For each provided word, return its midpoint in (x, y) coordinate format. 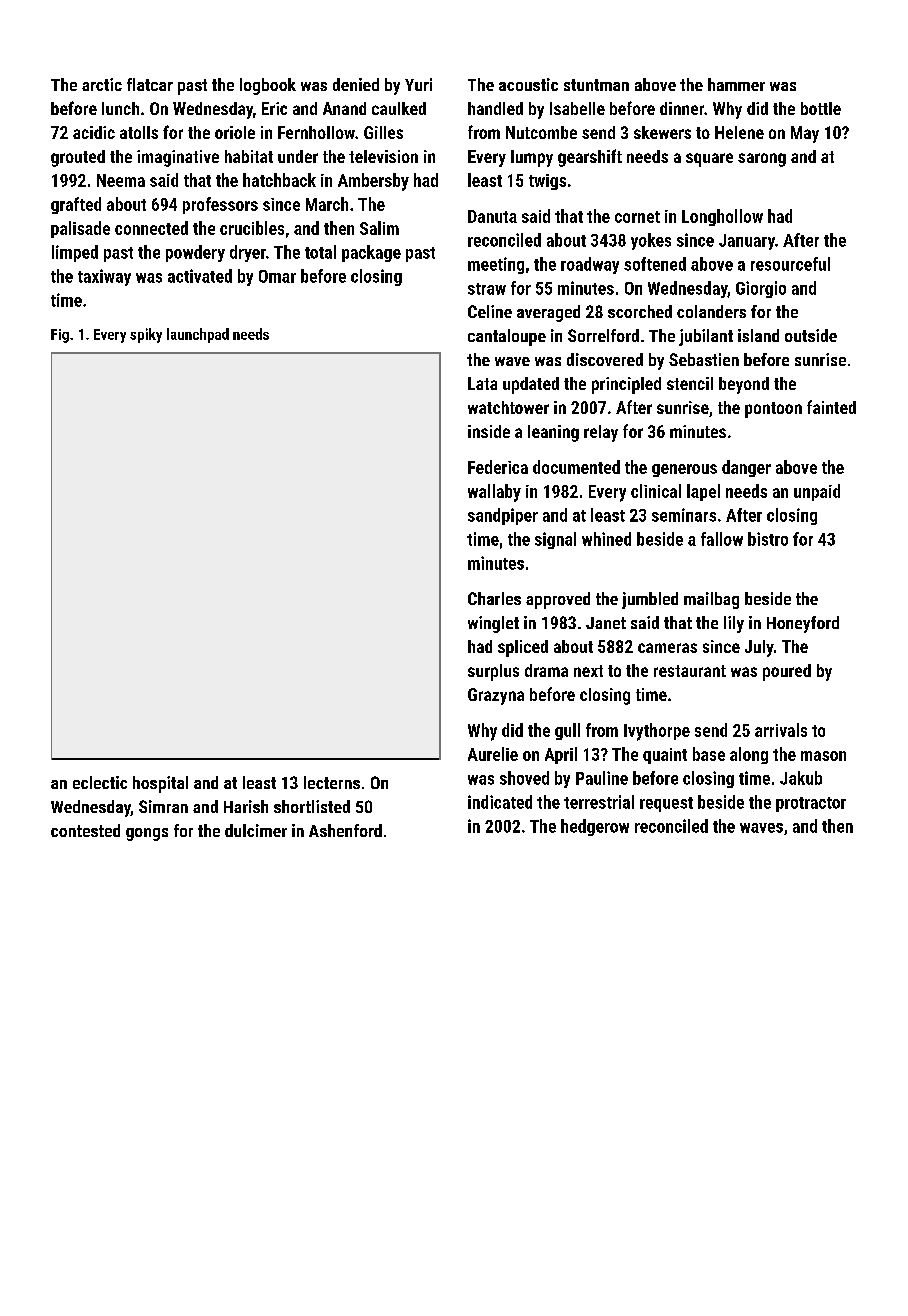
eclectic (100, 782)
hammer (736, 84)
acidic (94, 132)
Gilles (383, 132)
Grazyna (496, 696)
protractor (811, 804)
